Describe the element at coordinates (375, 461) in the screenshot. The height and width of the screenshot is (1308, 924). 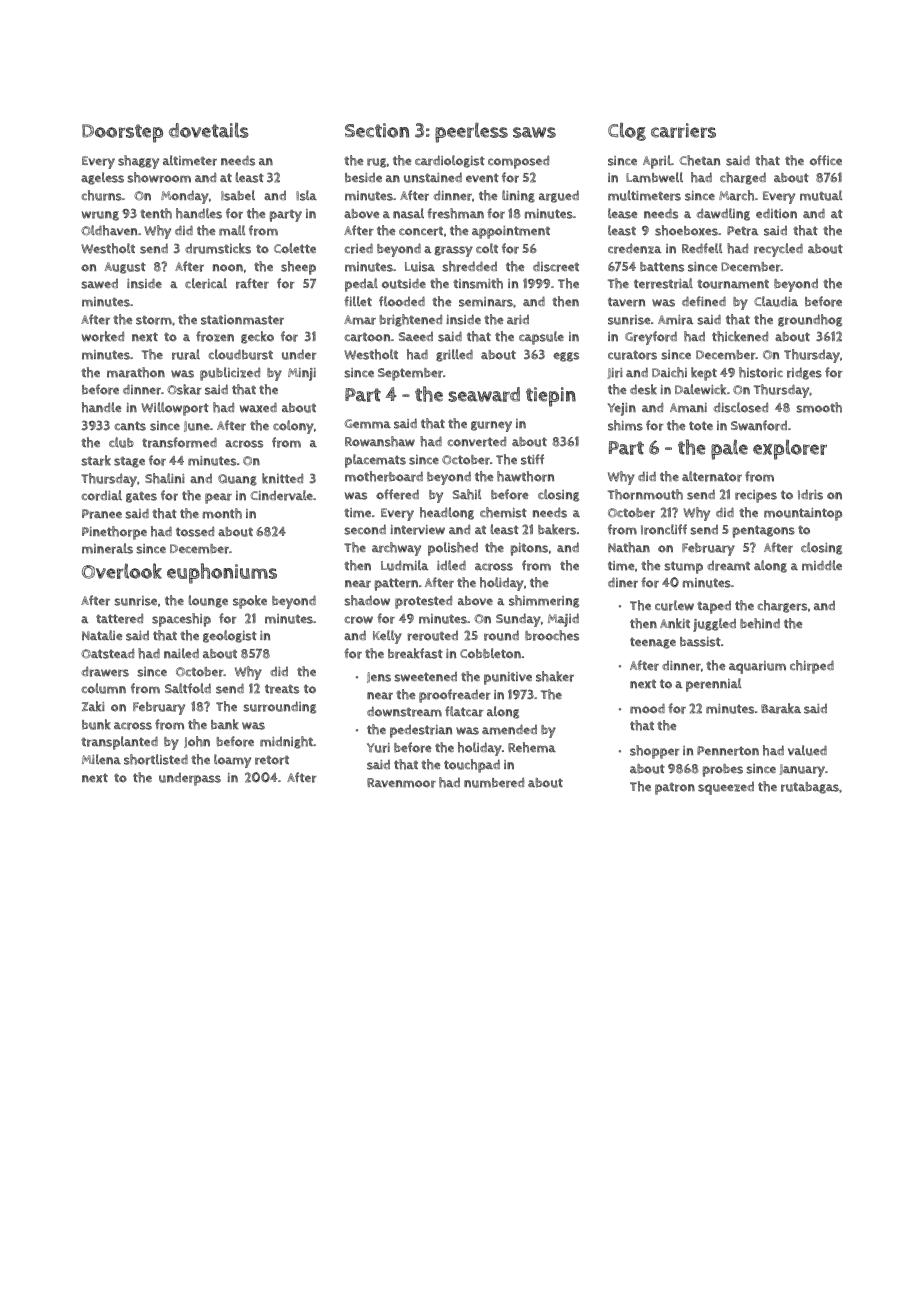
I see `placemats` at that location.
